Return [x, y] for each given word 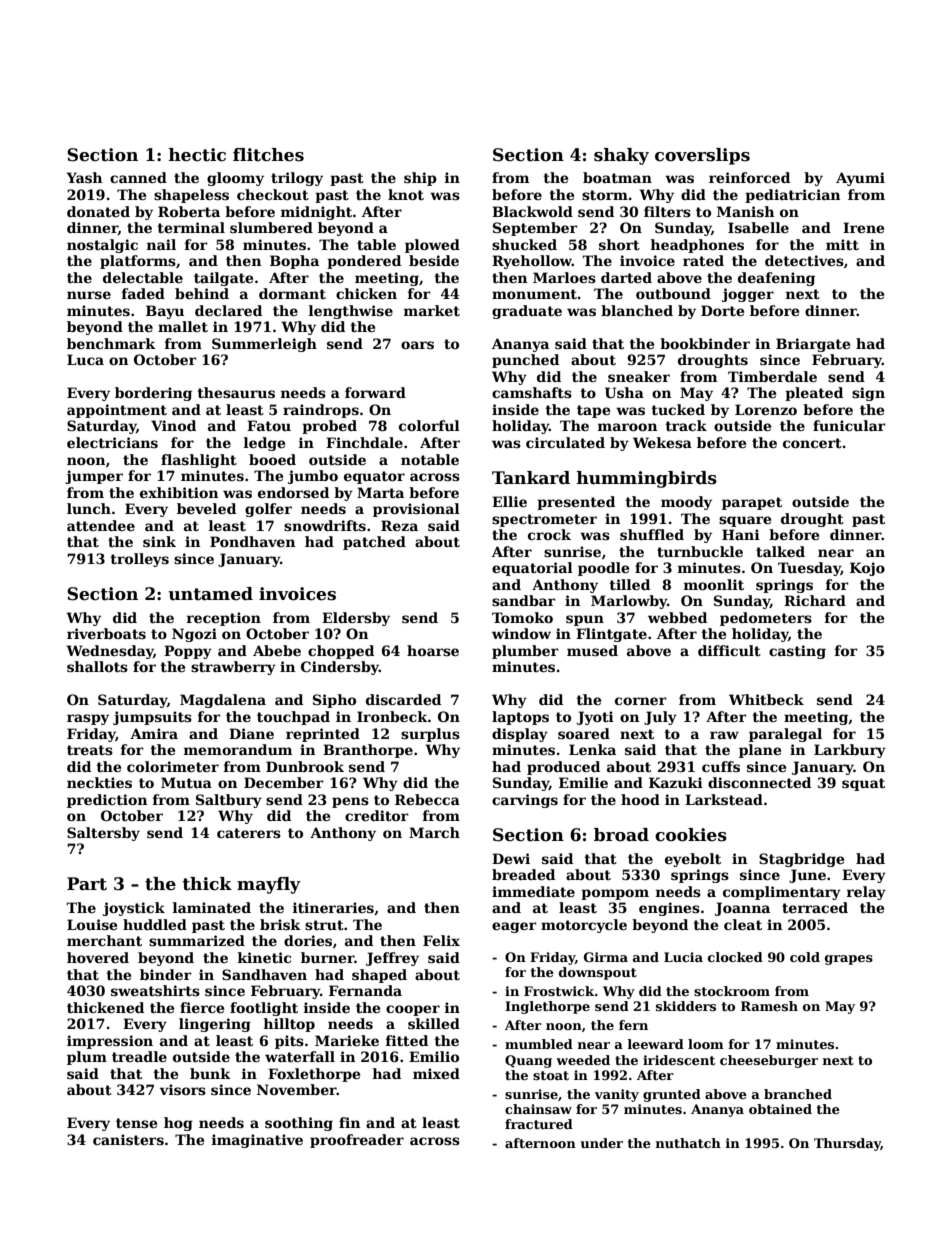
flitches [268, 155]
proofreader [357, 1141]
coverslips [702, 156]
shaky [621, 156]
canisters [128, 1139]
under [601, 1143]
